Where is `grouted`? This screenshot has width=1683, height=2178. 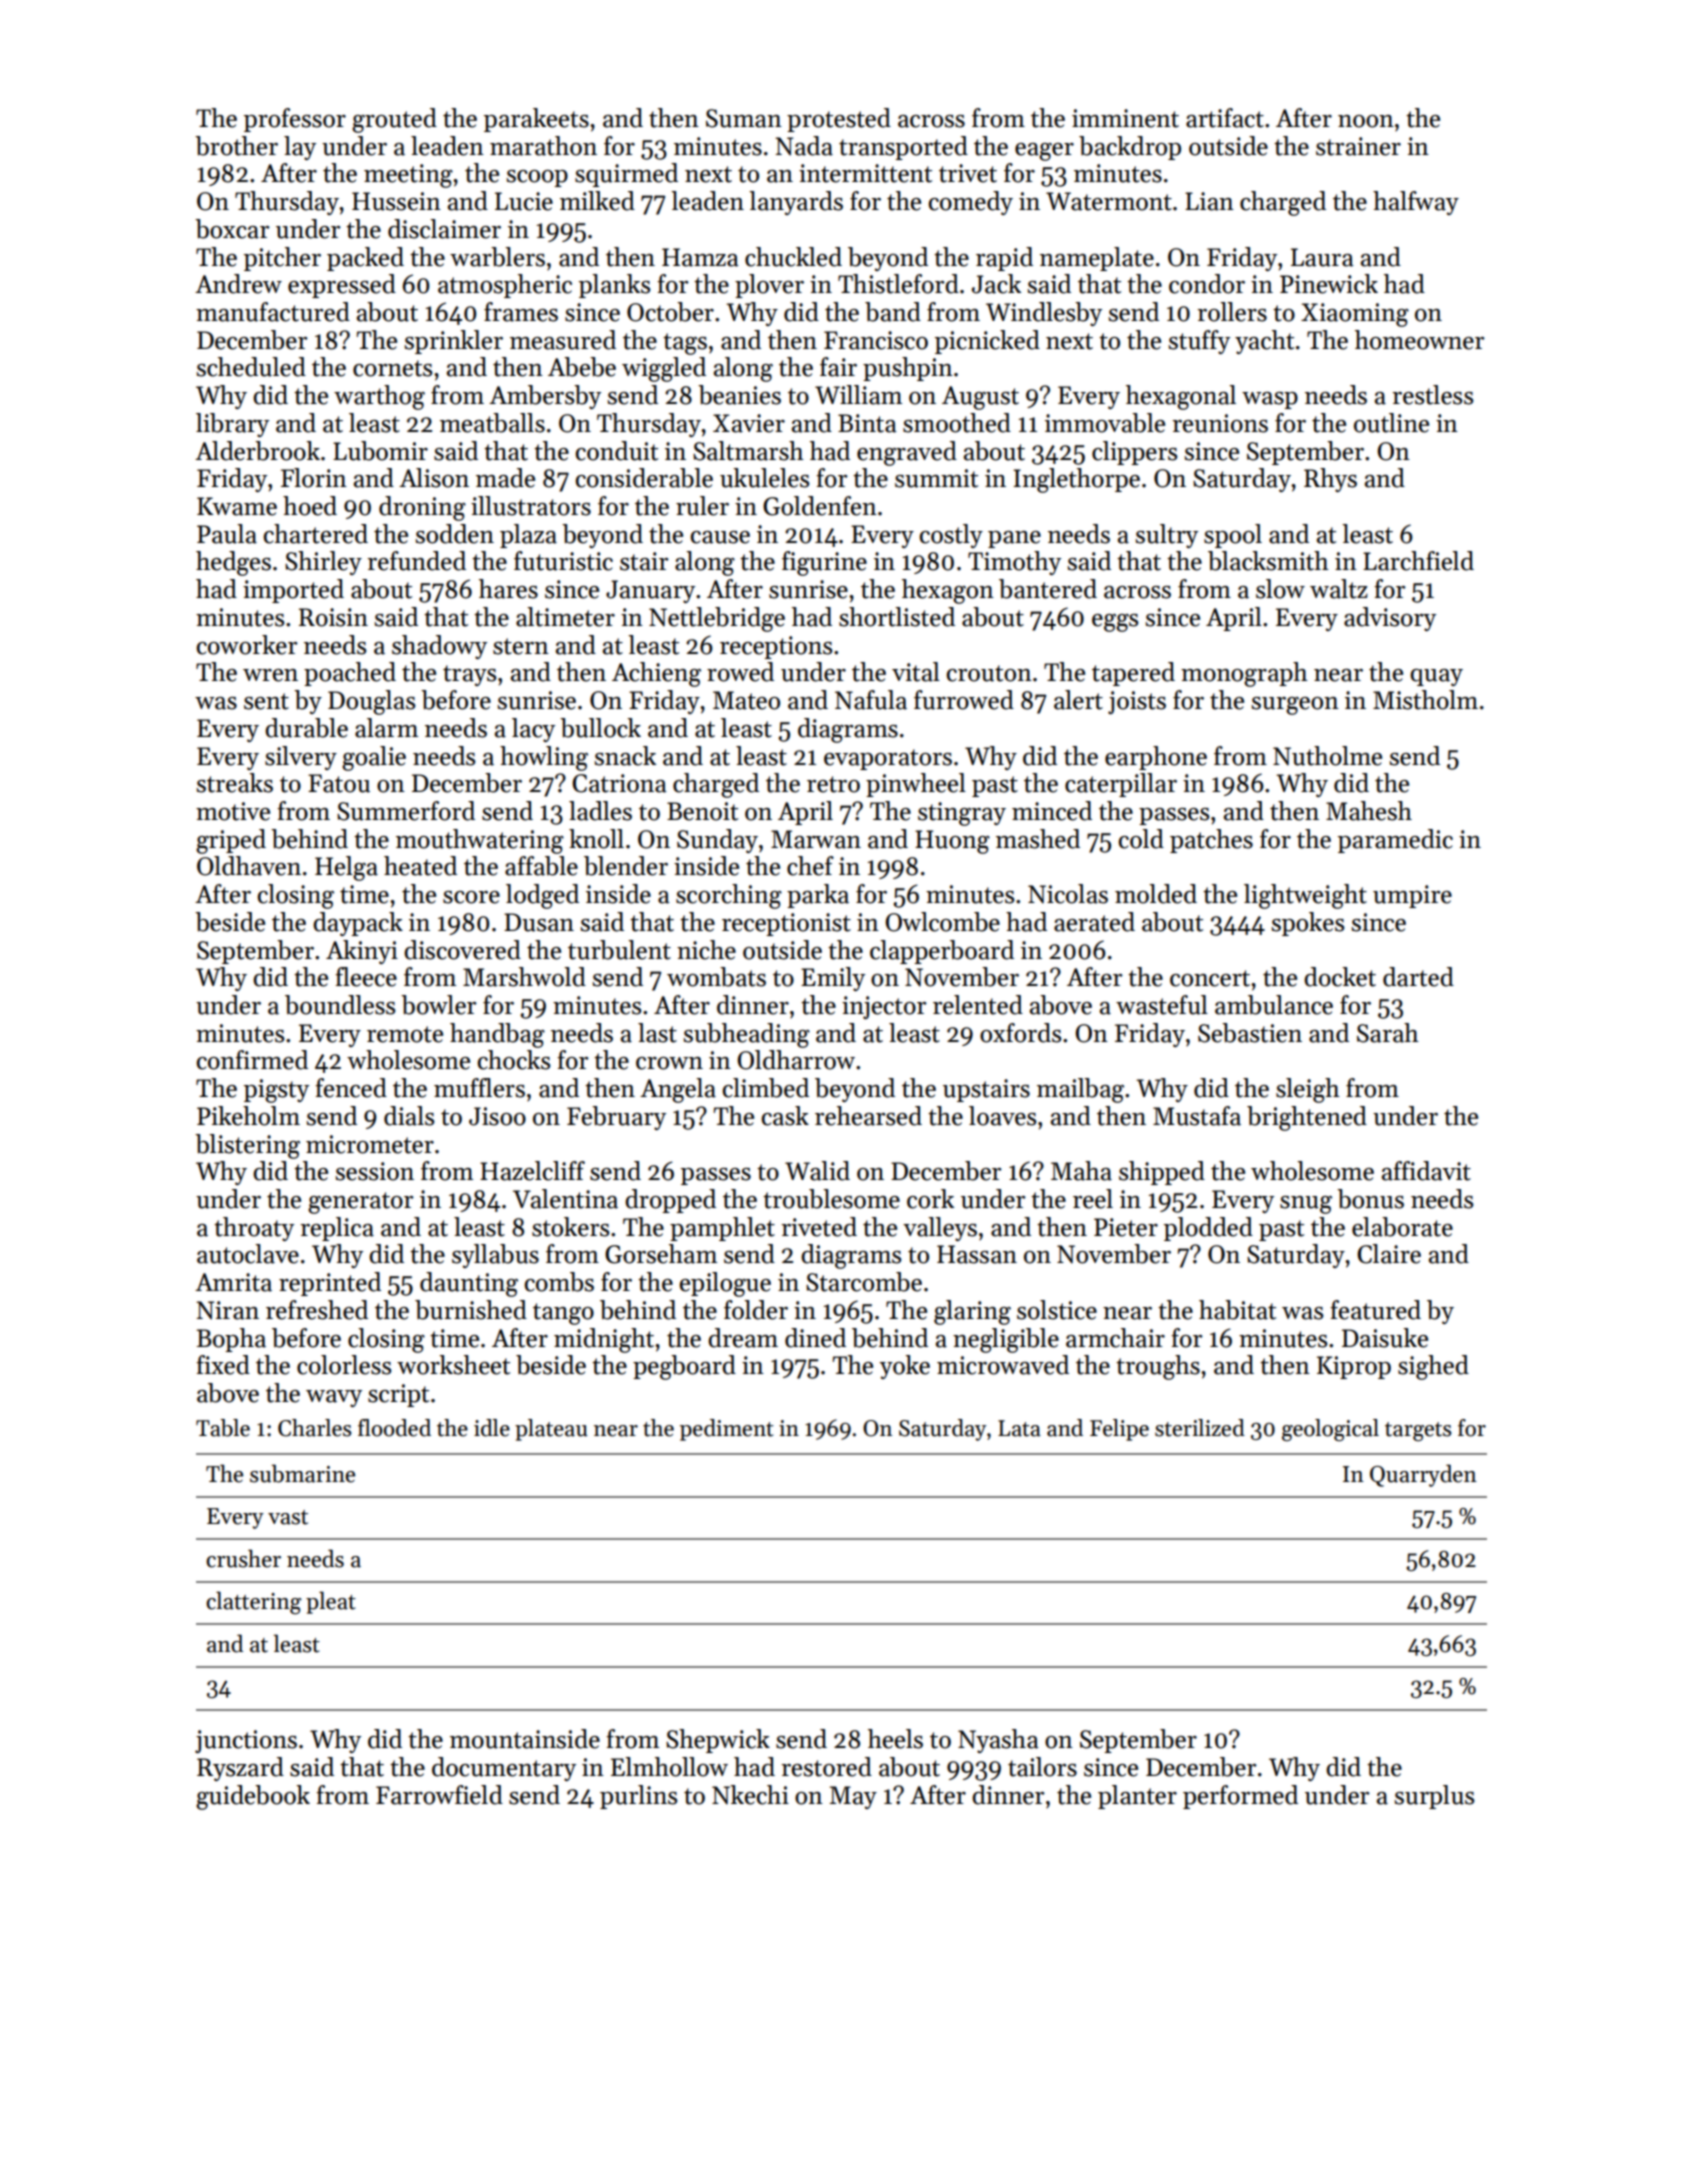 grouted is located at coordinates (394, 120).
